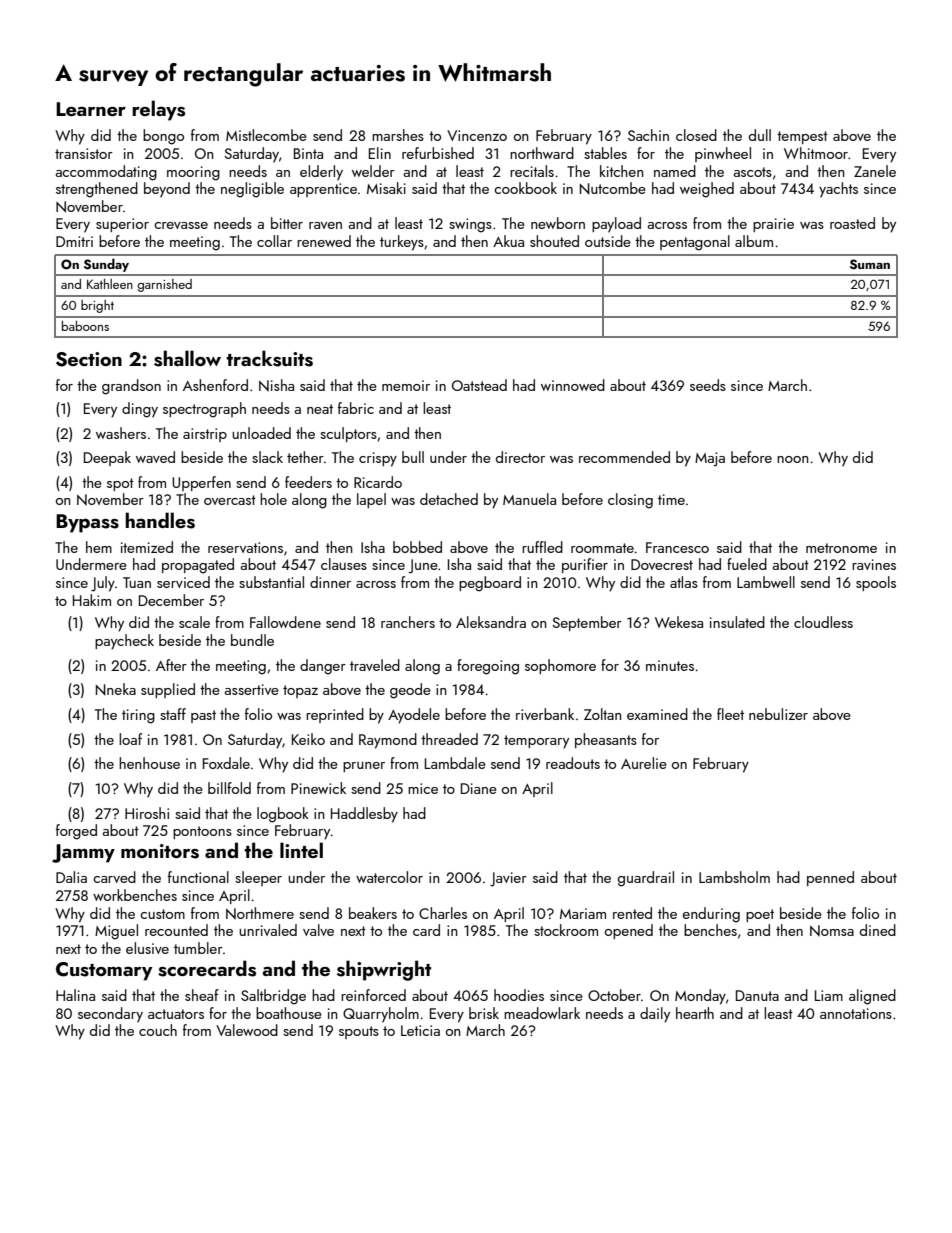  Describe the element at coordinates (519, 995) in the document. I see `hoodies` at that location.
